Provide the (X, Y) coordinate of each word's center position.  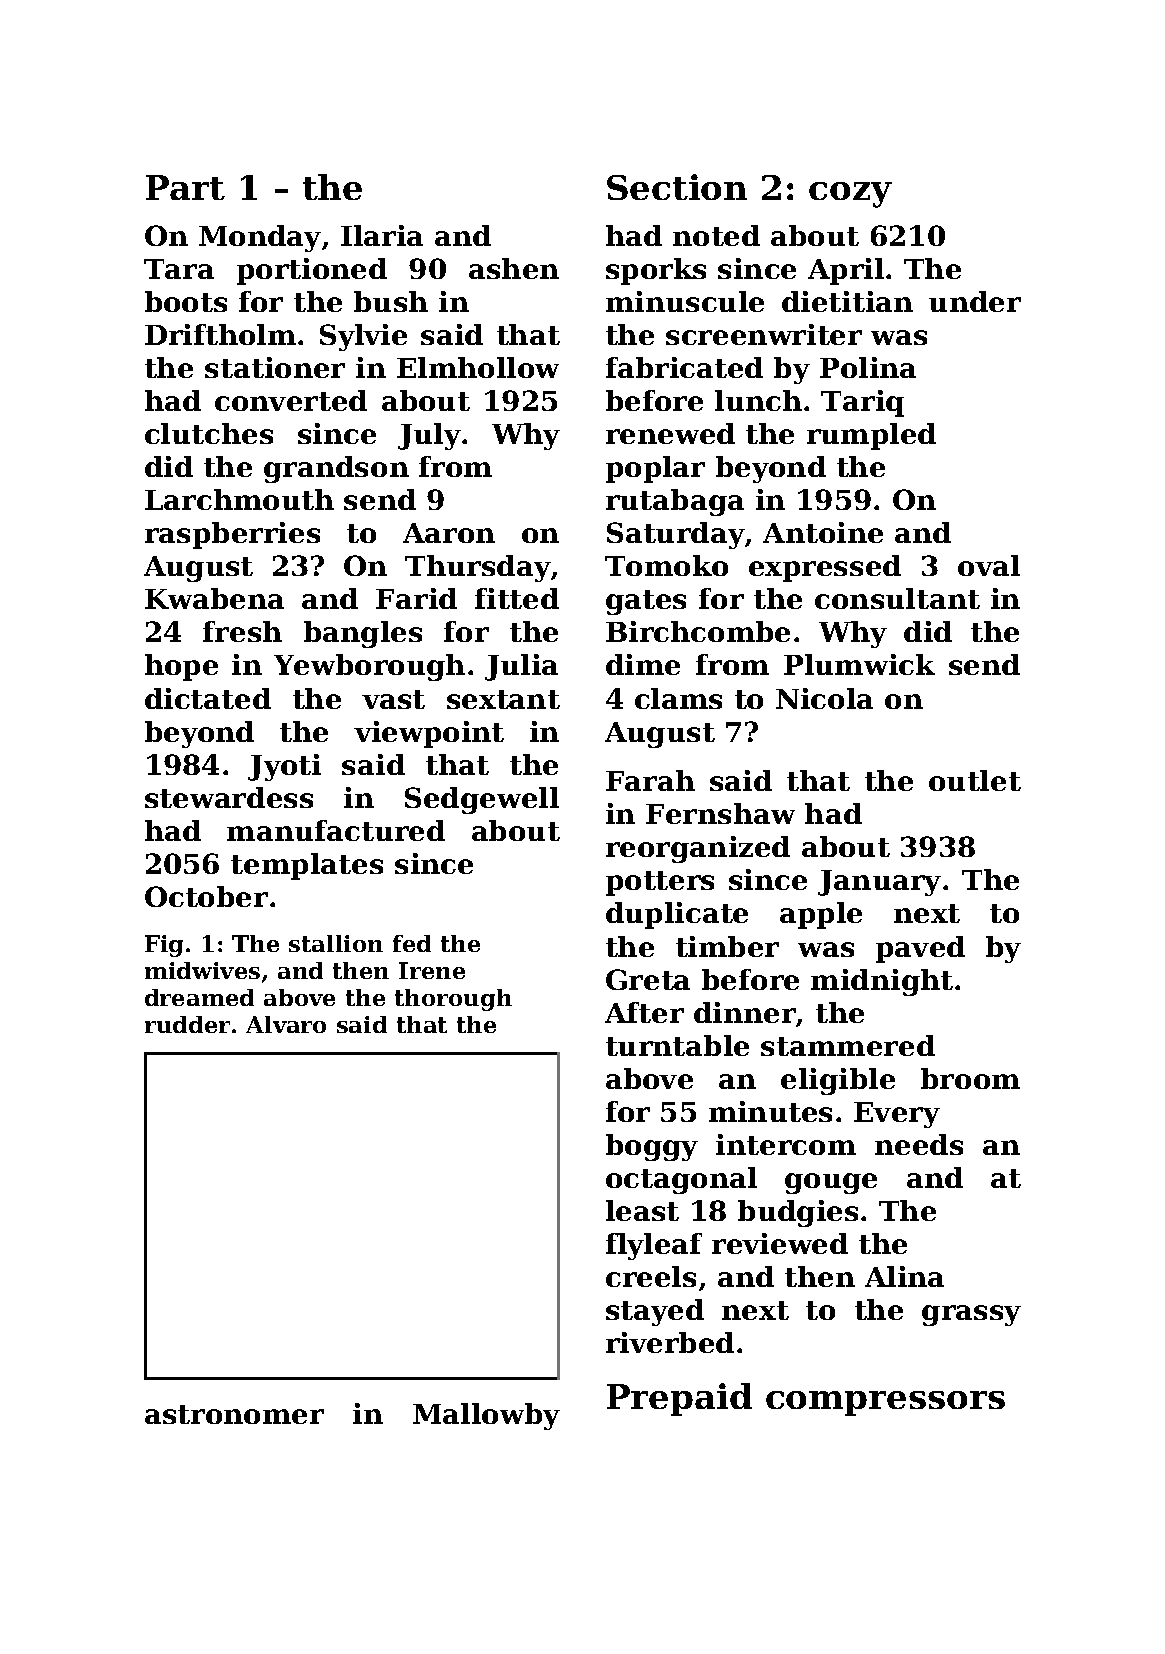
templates (307, 866)
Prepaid (679, 1399)
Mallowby (486, 1416)
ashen (514, 268)
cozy (850, 195)
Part (185, 187)
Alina (904, 1276)
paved (920, 949)
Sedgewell (482, 800)
